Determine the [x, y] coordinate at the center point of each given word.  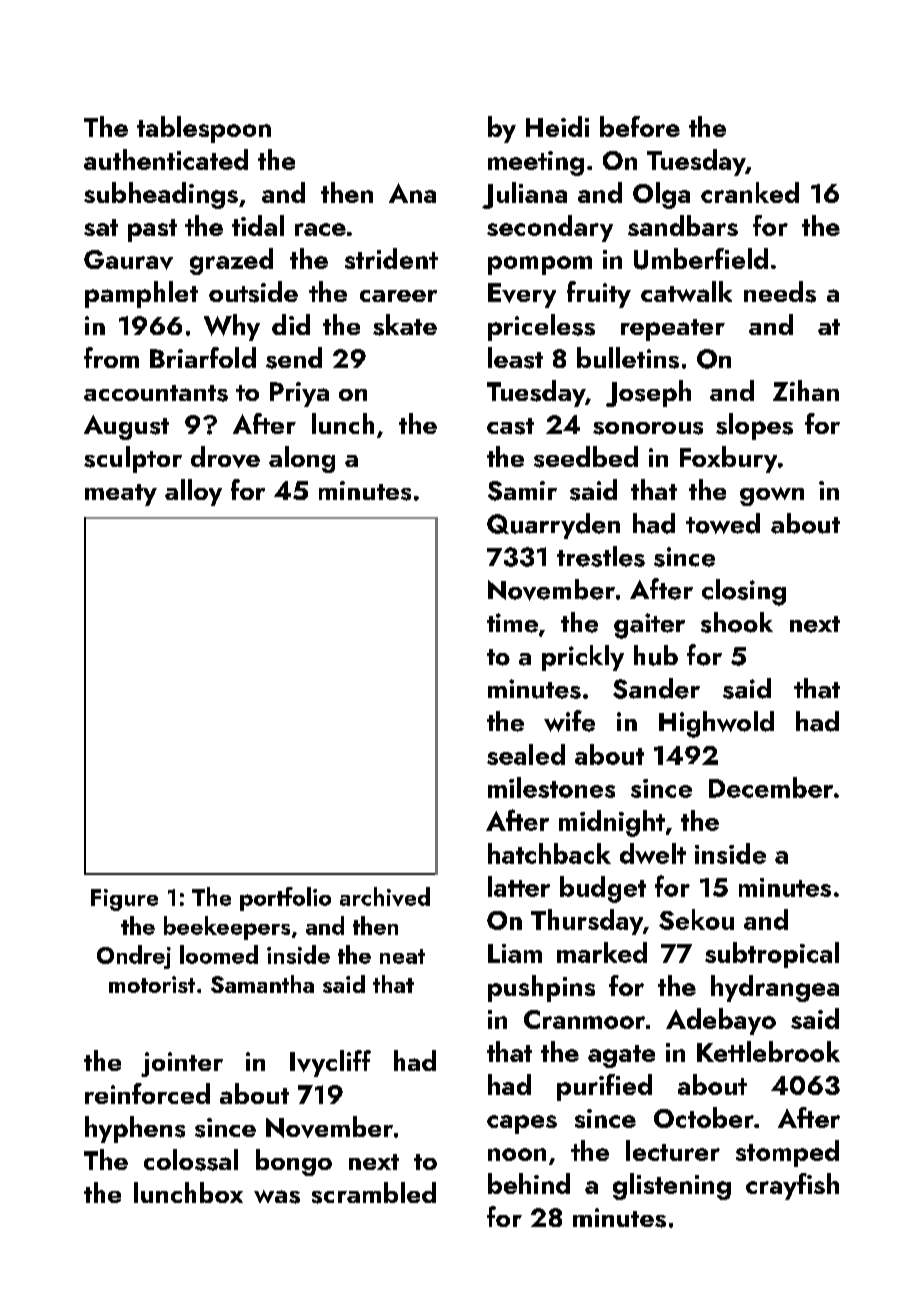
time [512, 623]
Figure [124, 900]
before [640, 126]
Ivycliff [330, 1063]
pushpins [541, 988]
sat [101, 227]
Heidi [557, 126]
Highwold [716, 724]
